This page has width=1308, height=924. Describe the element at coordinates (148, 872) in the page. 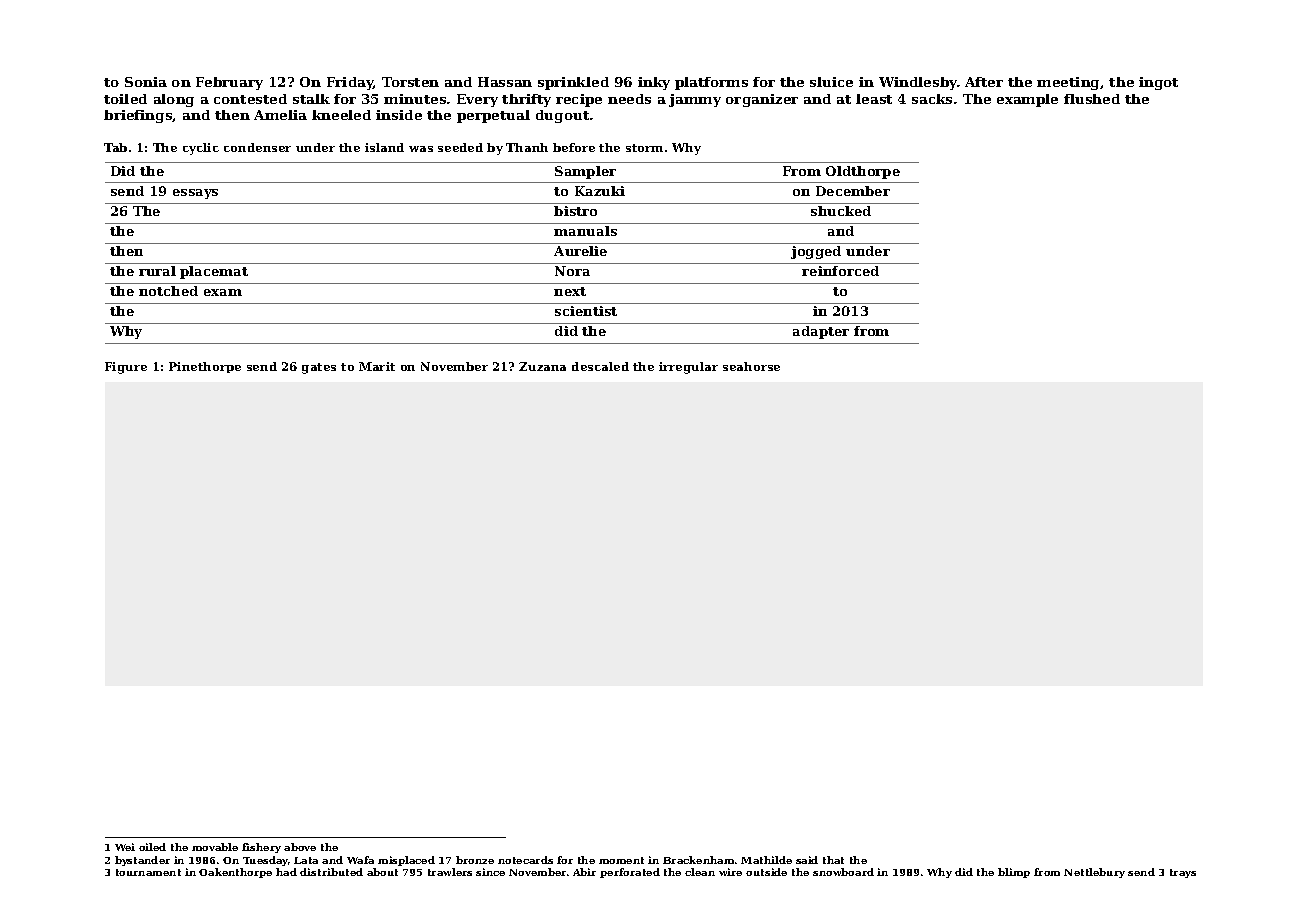

I see `tournament` at that location.
